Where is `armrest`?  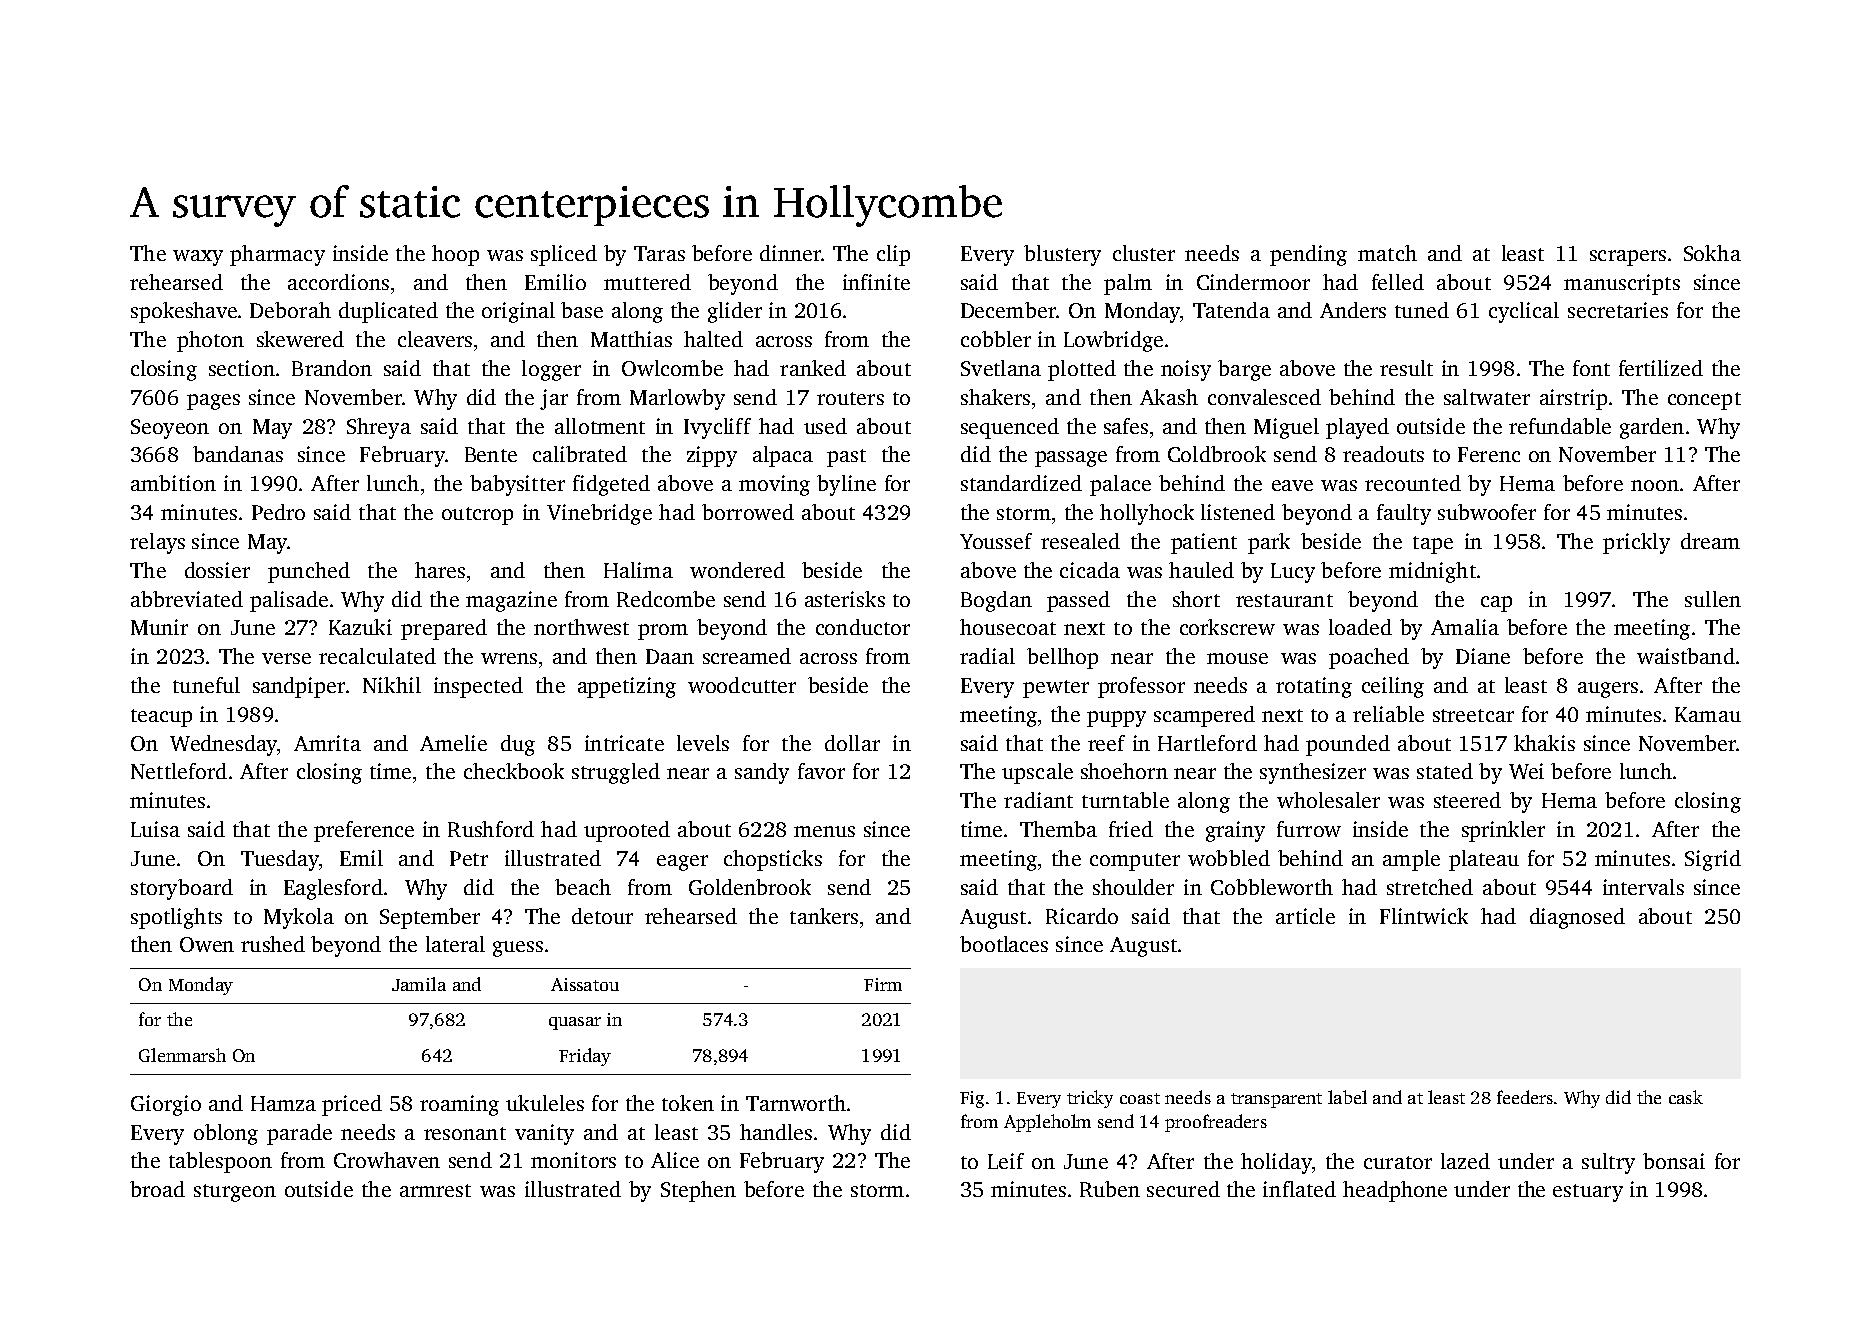
armrest is located at coordinates (435, 1190).
